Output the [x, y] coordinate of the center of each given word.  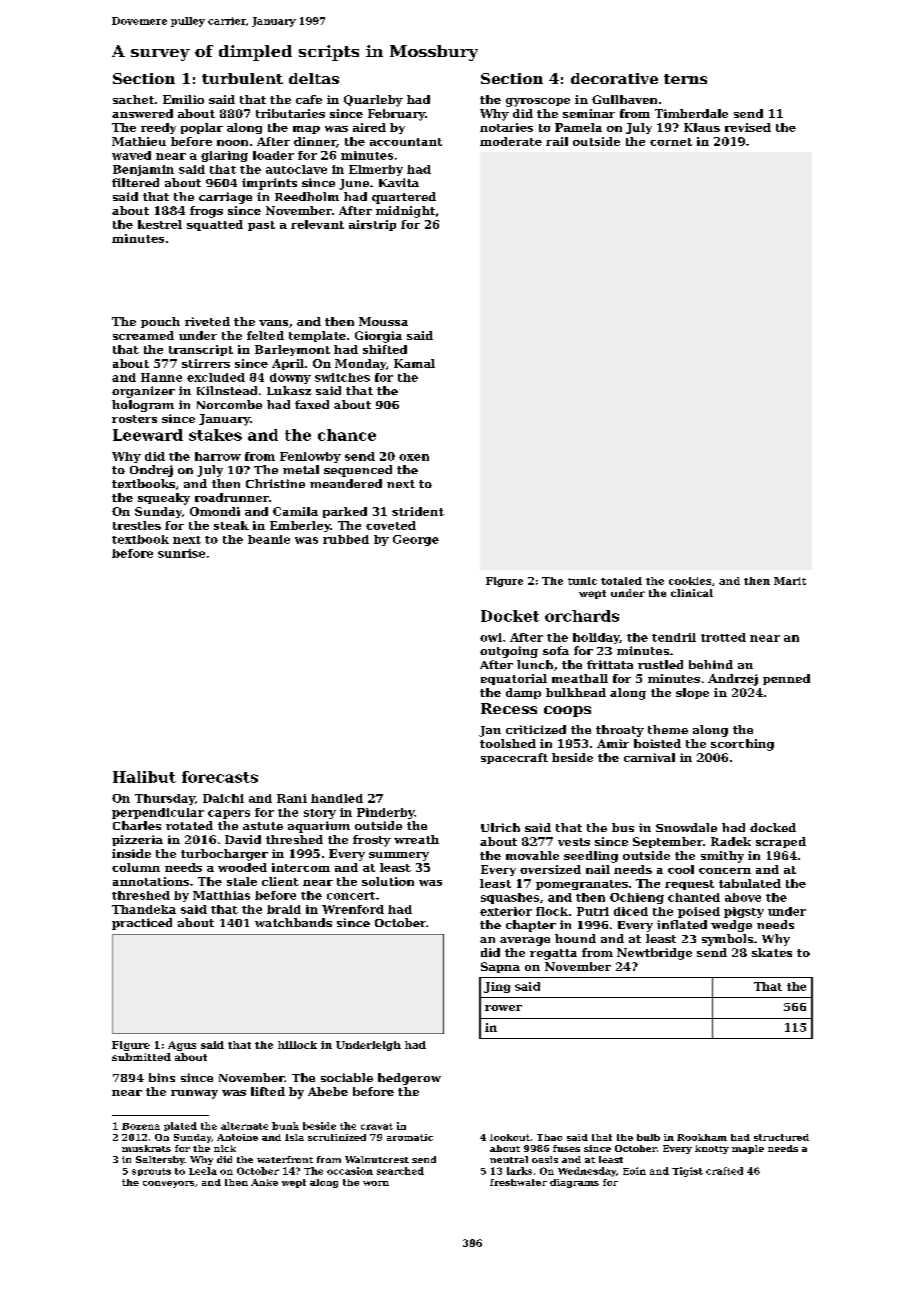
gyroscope [538, 102]
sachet [133, 99]
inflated [682, 924]
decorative [614, 78]
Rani [292, 798]
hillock [297, 1045]
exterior [506, 911]
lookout [510, 1137]
